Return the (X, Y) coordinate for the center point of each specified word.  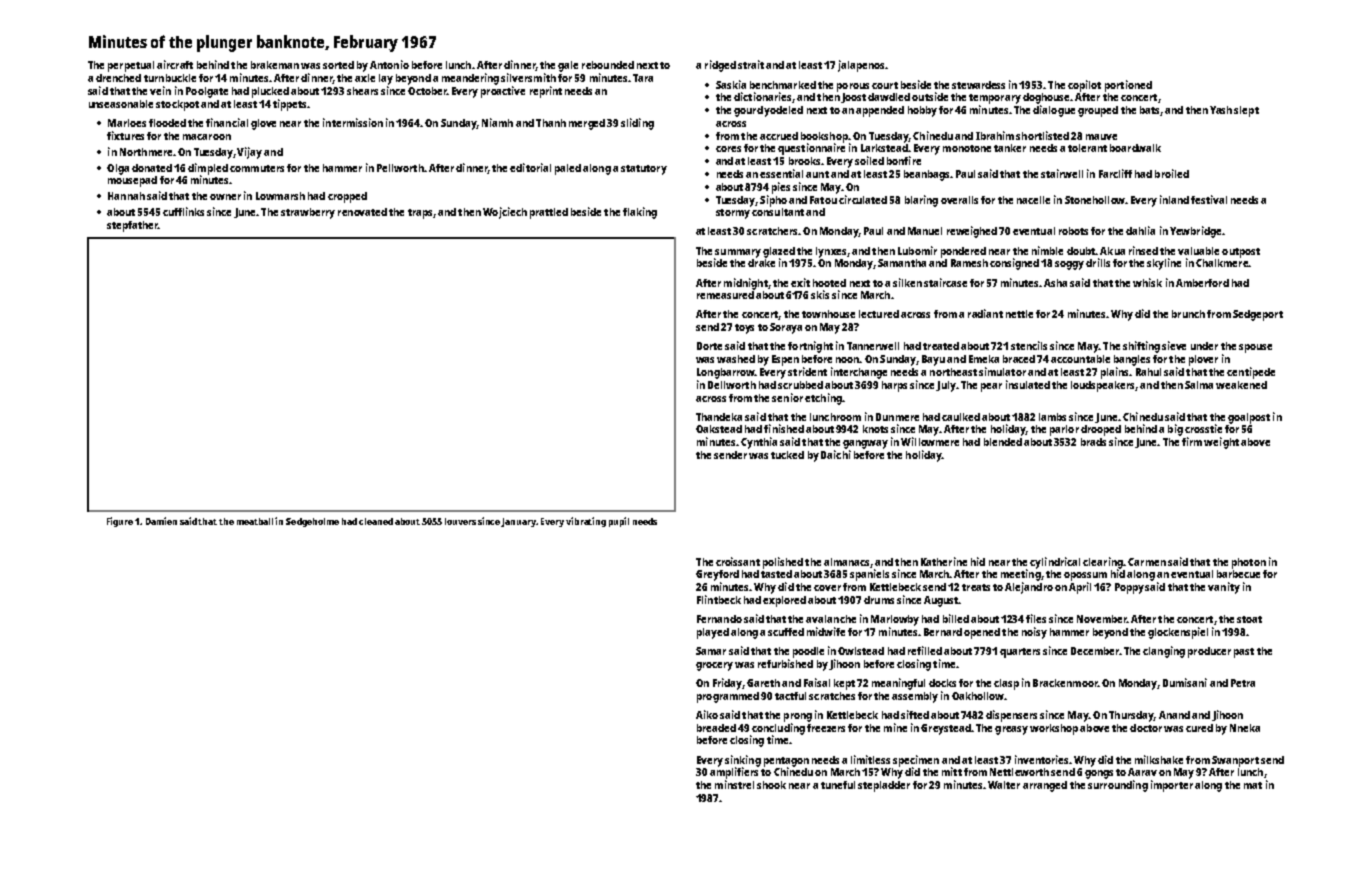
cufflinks (183, 211)
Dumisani (1185, 682)
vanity (1224, 588)
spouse (1255, 348)
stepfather (132, 226)
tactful (790, 696)
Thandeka (719, 417)
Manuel (925, 231)
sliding (637, 124)
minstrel (734, 784)
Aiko (707, 714)
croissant (738, 561)
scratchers (772, 231)
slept (1246, 111)
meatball (255, 521)
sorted (338, 65)
